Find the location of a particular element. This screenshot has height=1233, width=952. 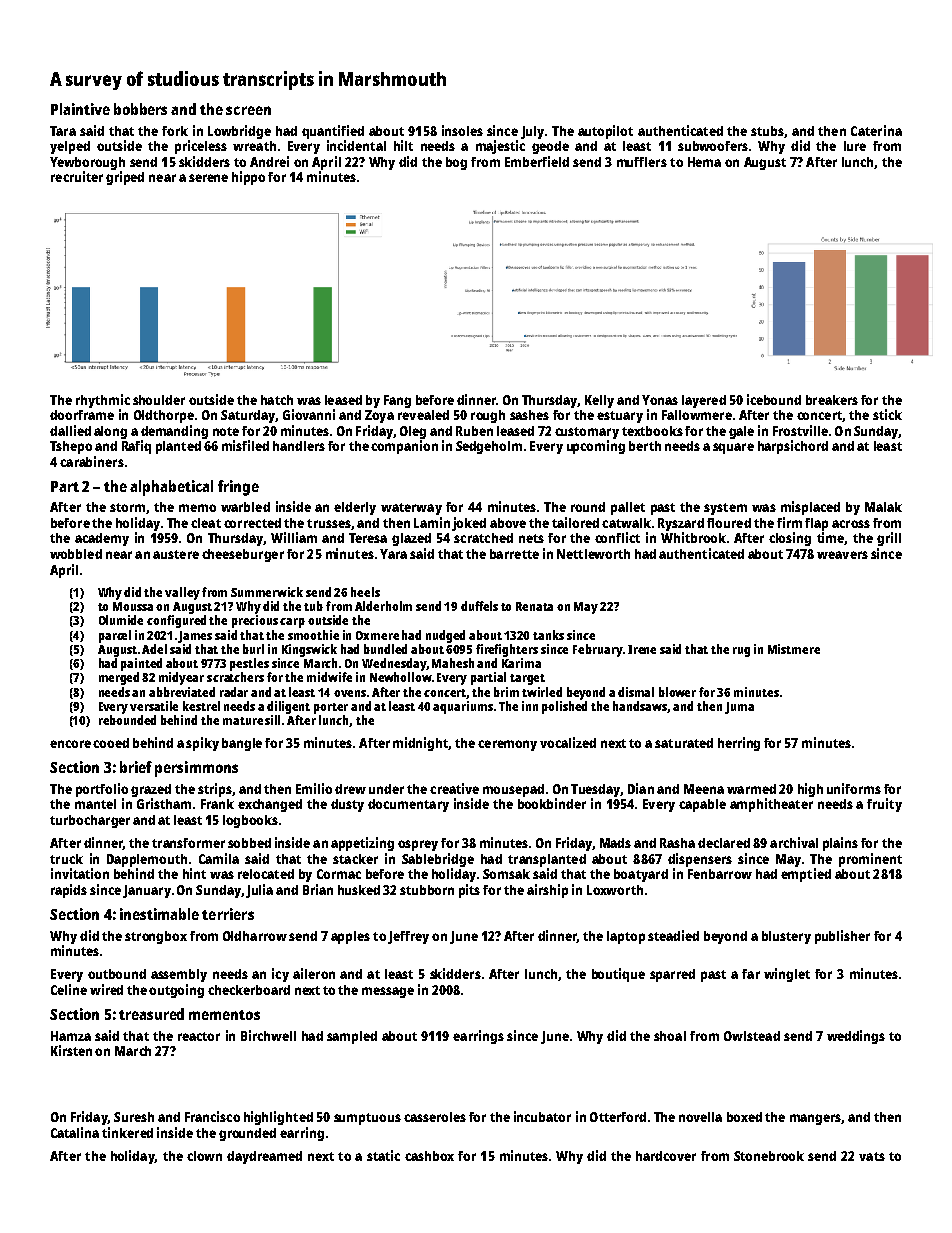

yelped is located at coordinates (70, 147).
